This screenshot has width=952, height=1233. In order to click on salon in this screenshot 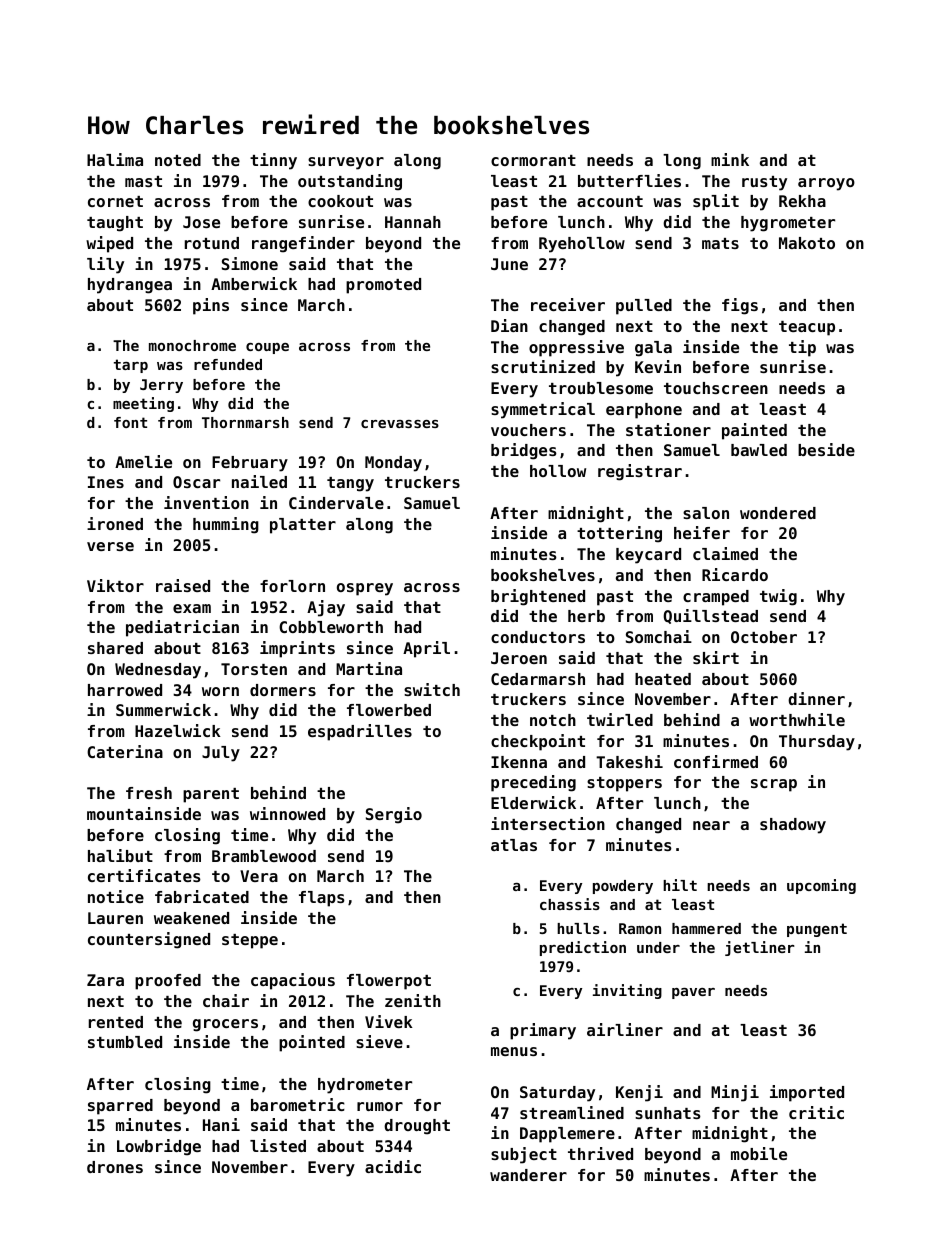, I will do `click(706, 513)`.
